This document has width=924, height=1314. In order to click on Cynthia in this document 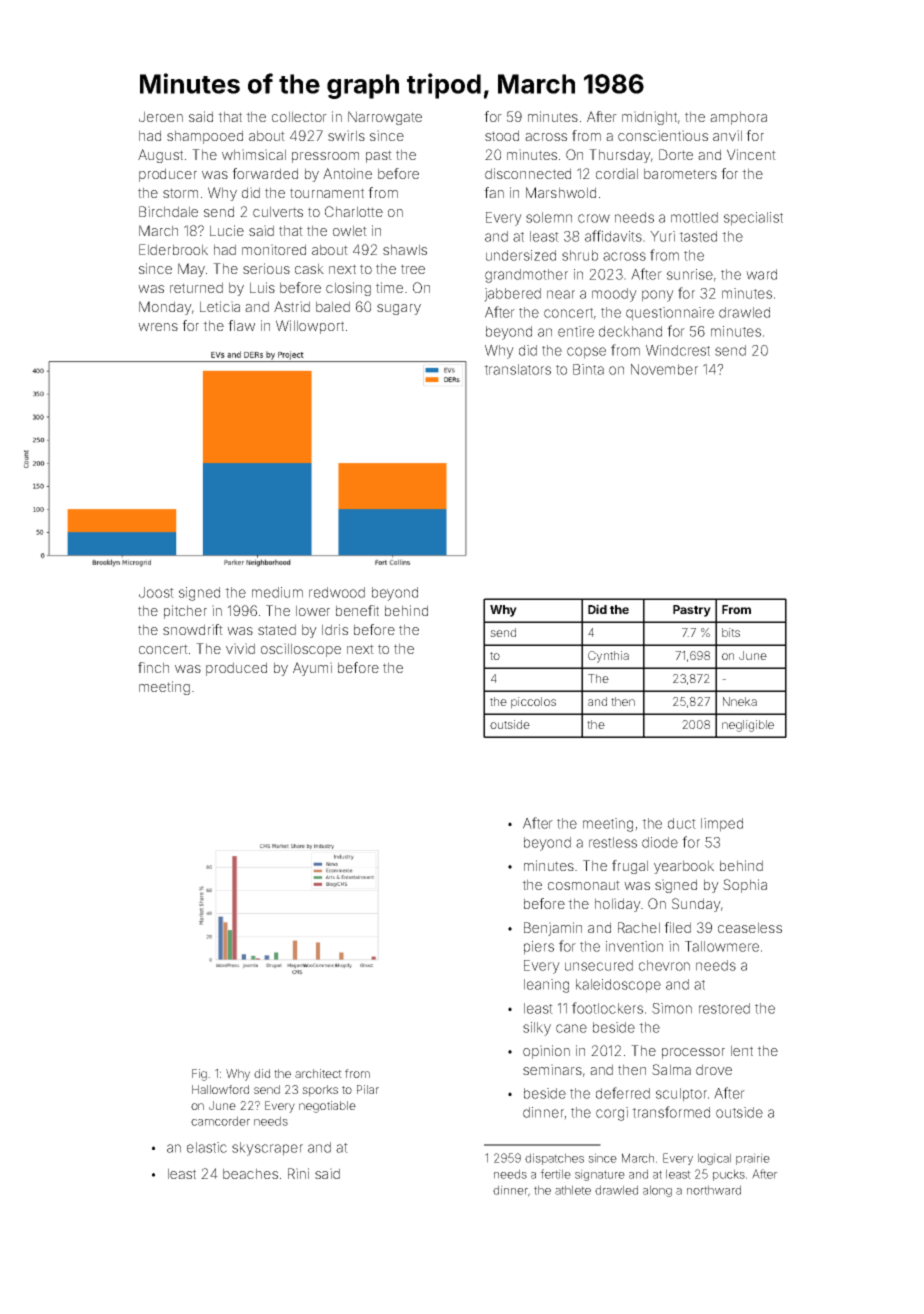, I will do `click(608, 657)`.
